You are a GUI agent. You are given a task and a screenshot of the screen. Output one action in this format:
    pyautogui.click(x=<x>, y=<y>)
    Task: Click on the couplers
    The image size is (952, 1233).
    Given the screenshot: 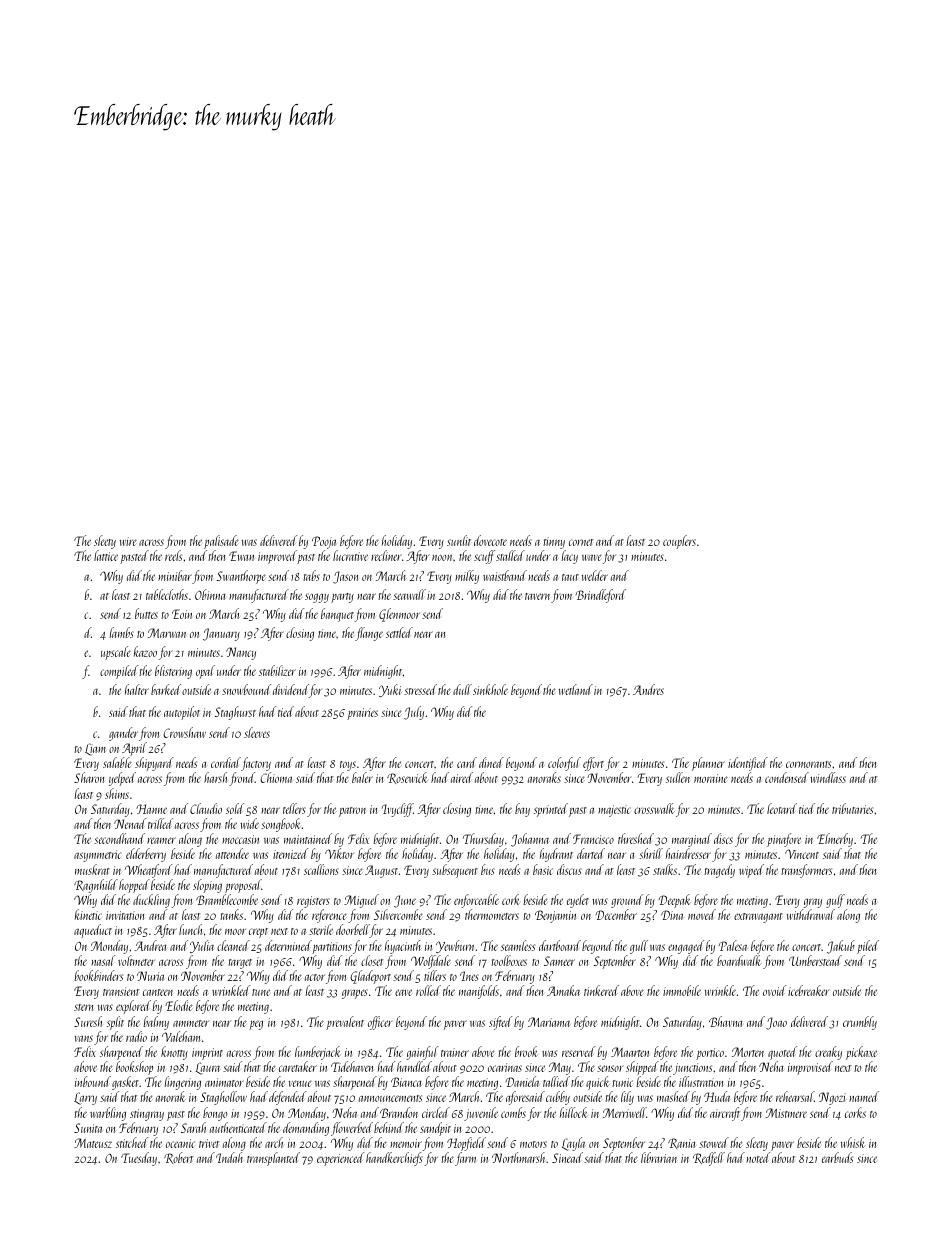 What is the action you would take?
    pyautogui.click(x=679, y=542)
